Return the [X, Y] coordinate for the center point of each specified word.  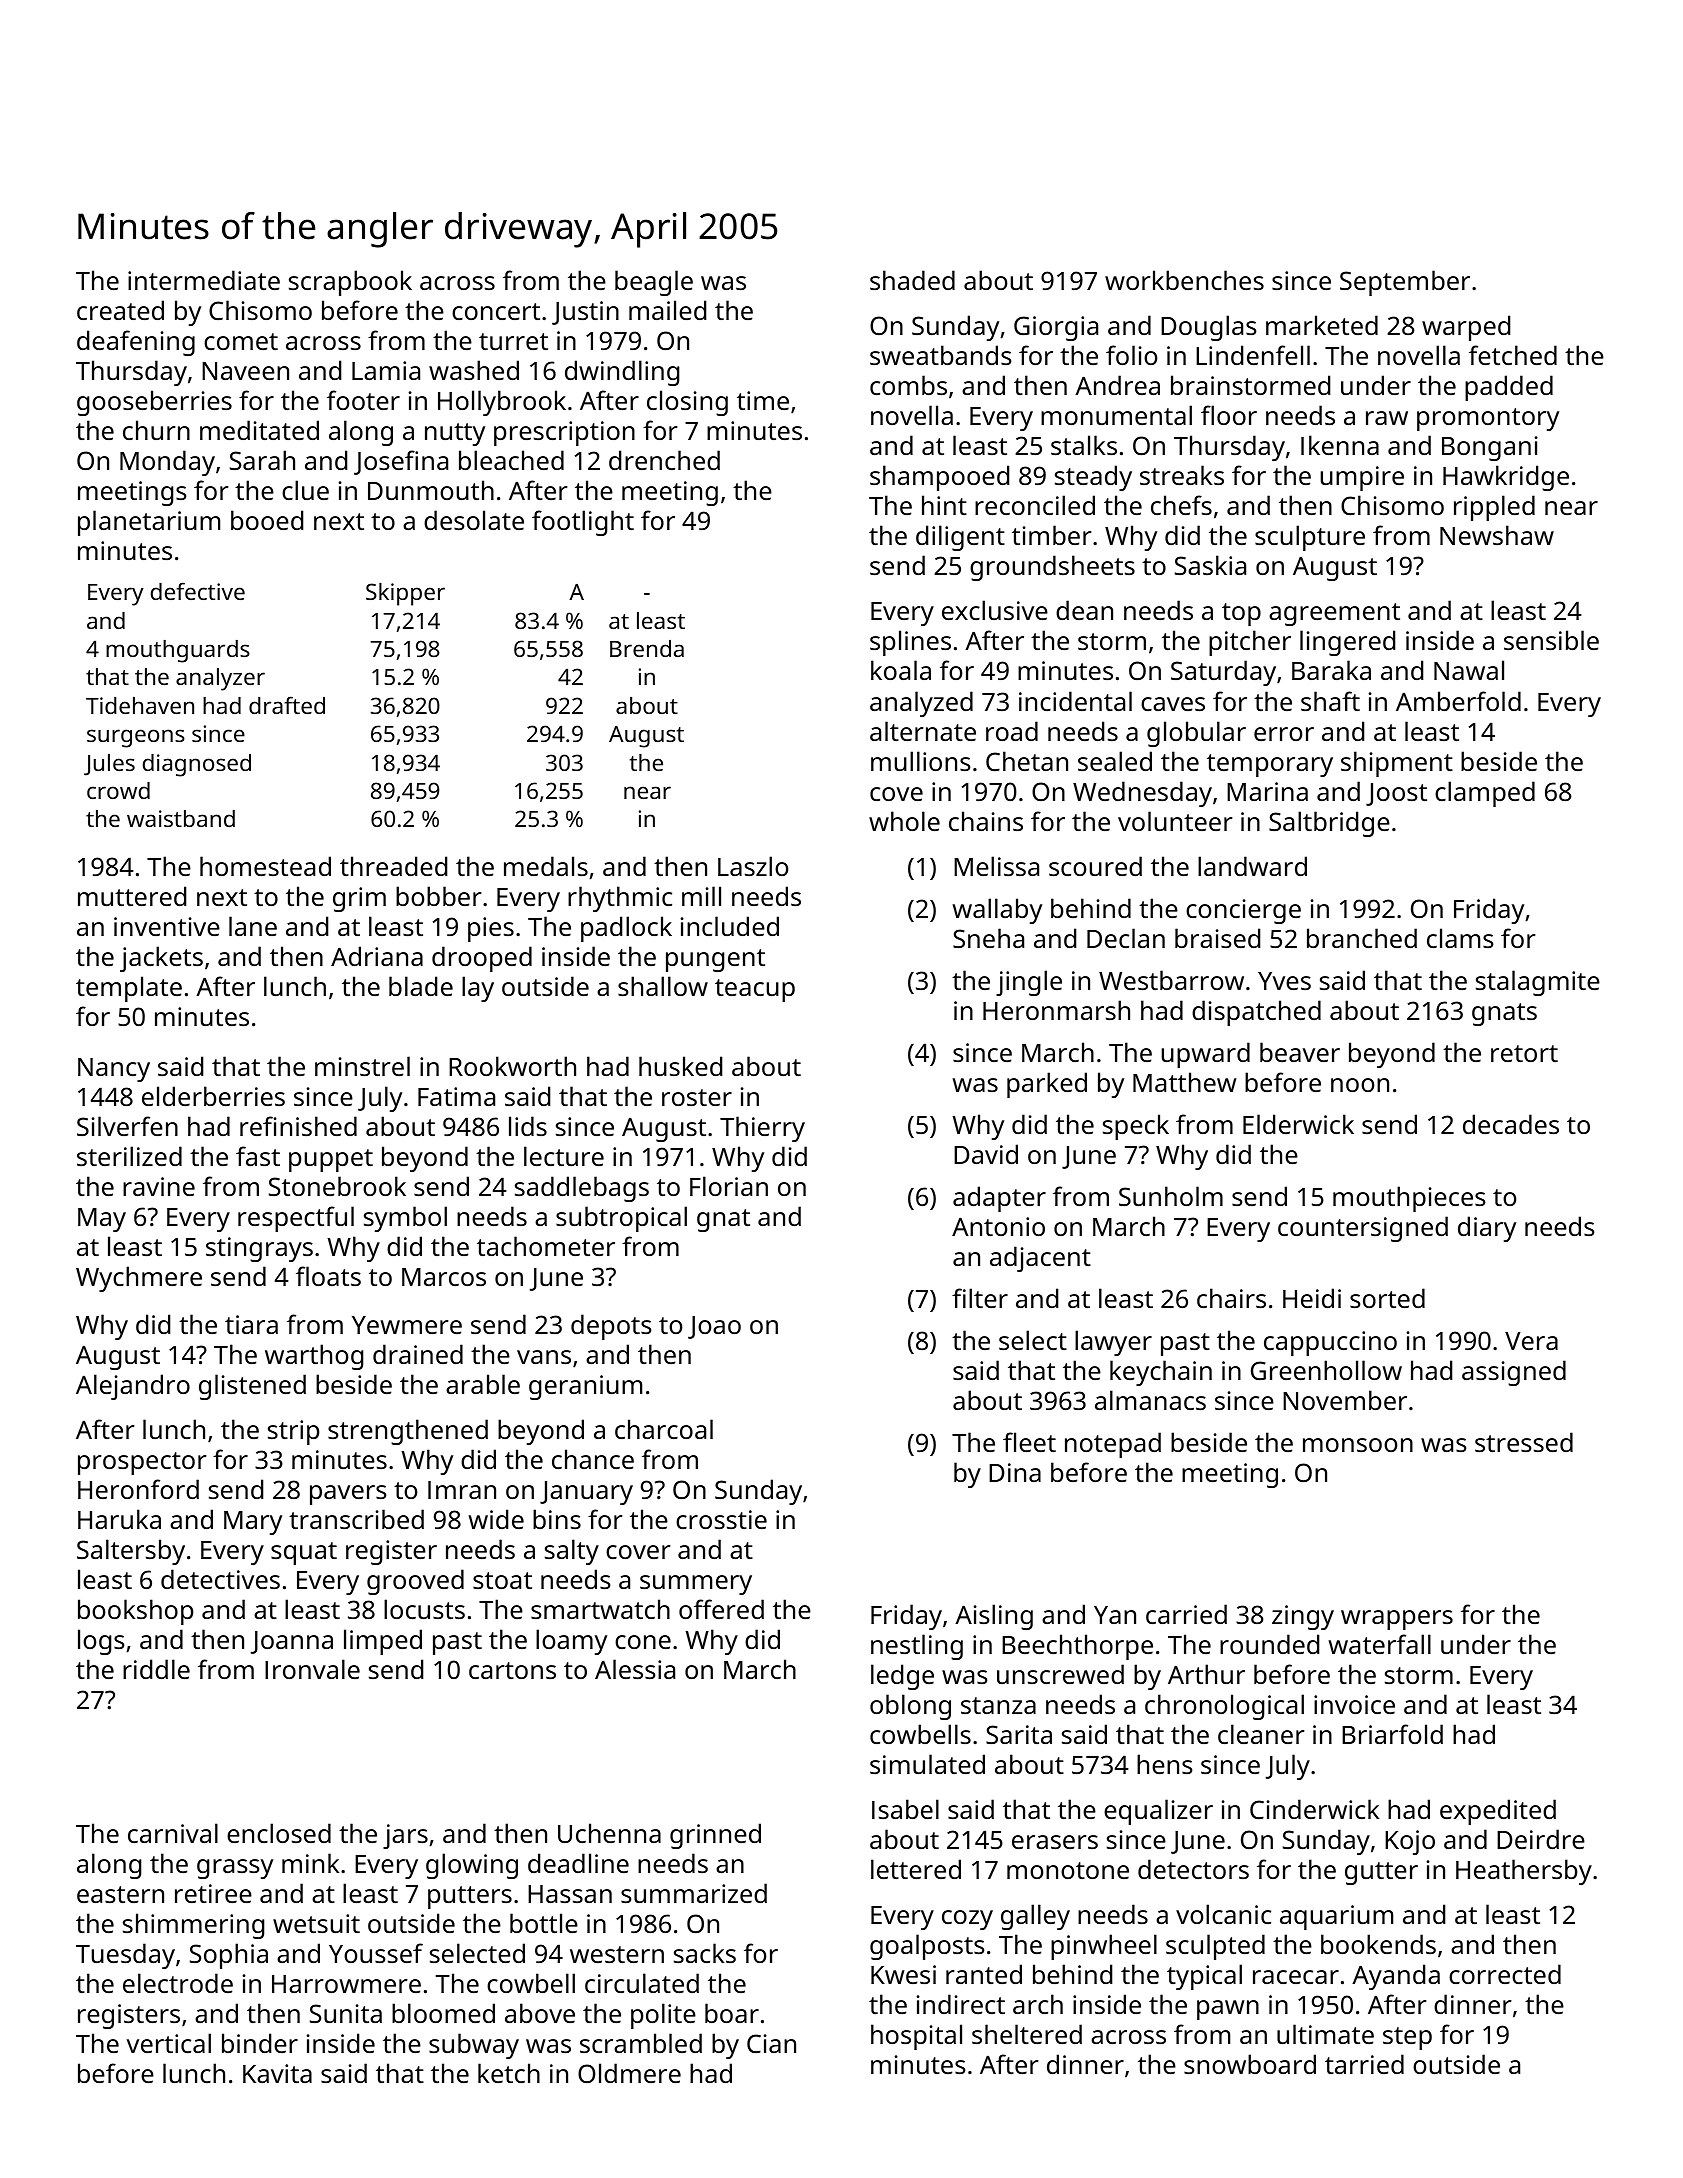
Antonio [998, 1226]
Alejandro [133, 1387]
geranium [585, 1387]
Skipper [405, 594]
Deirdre [1541, 1839]
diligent [960, 538]
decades [1511, 1124]
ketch [509, 2073]
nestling [917, 1647]
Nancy [114, 1070]
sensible [1551, 640]
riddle [156, 1669]
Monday [167, 463]
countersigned [1363, 1229]
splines [910, 643]
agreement [1334, 614]
